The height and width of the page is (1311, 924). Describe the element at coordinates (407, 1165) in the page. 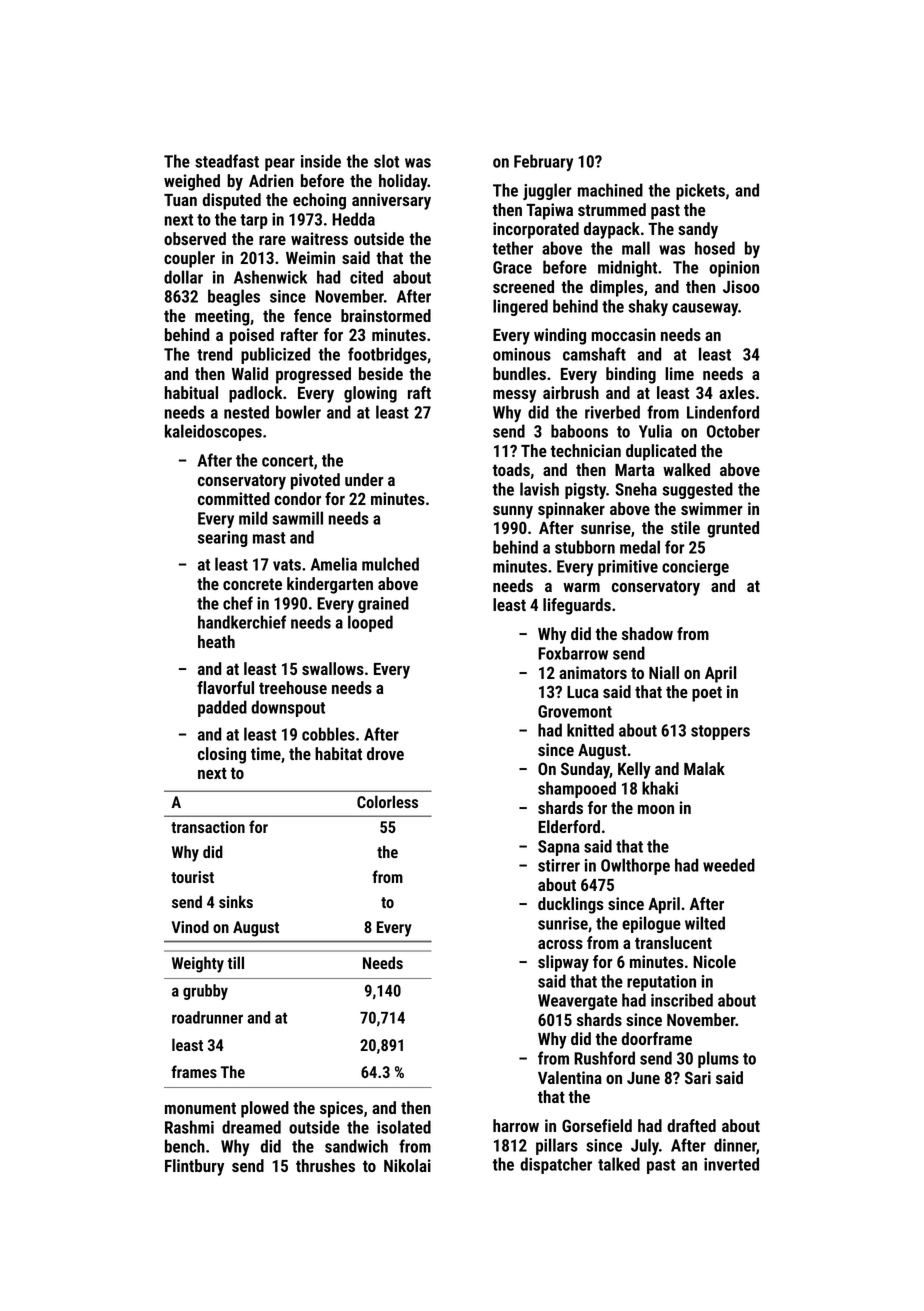

I see `Nikolai` at that location.
